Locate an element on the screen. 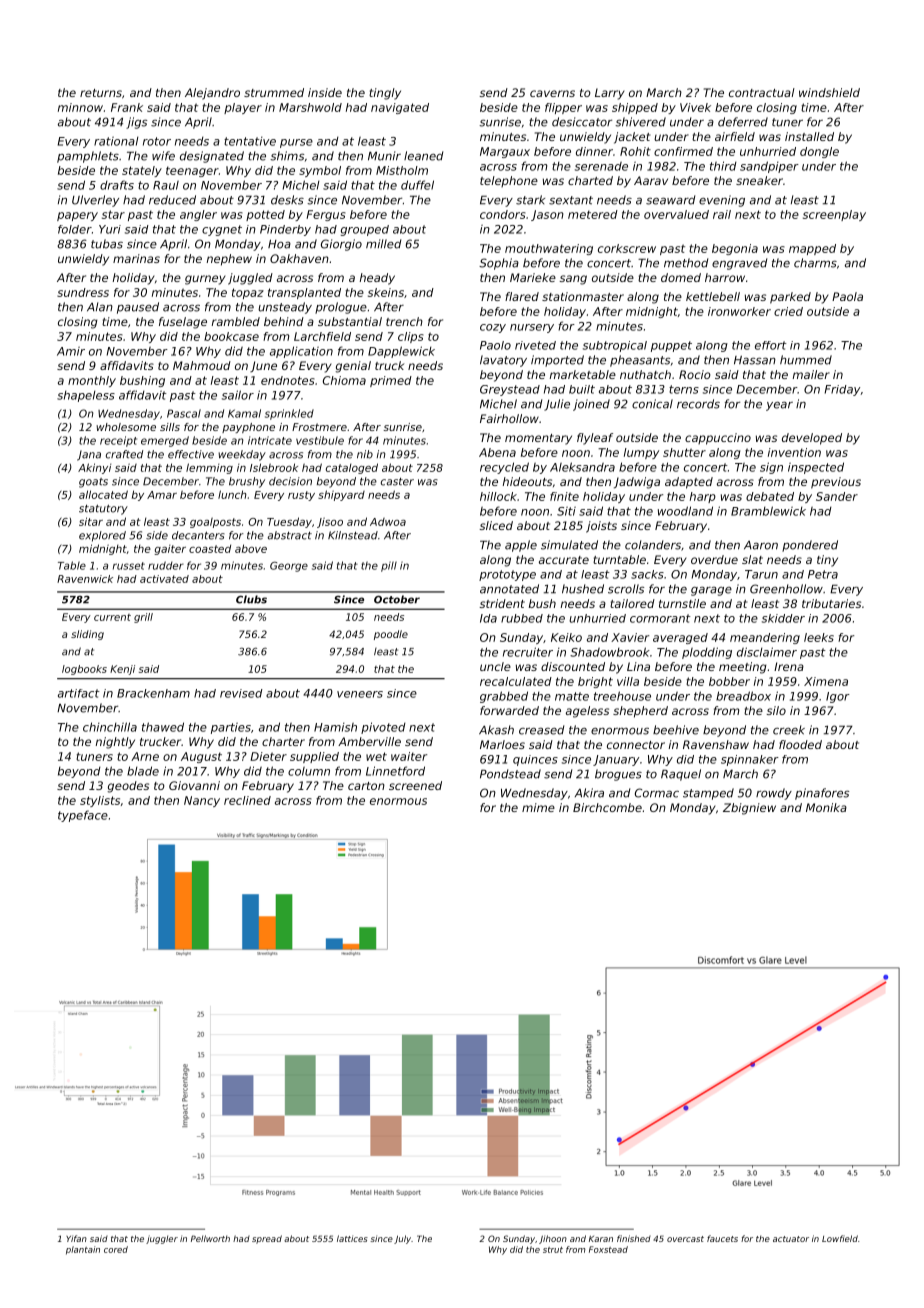 This screenshot has width=924, height=1308. pivoted is located at coordinates (383, 728).
